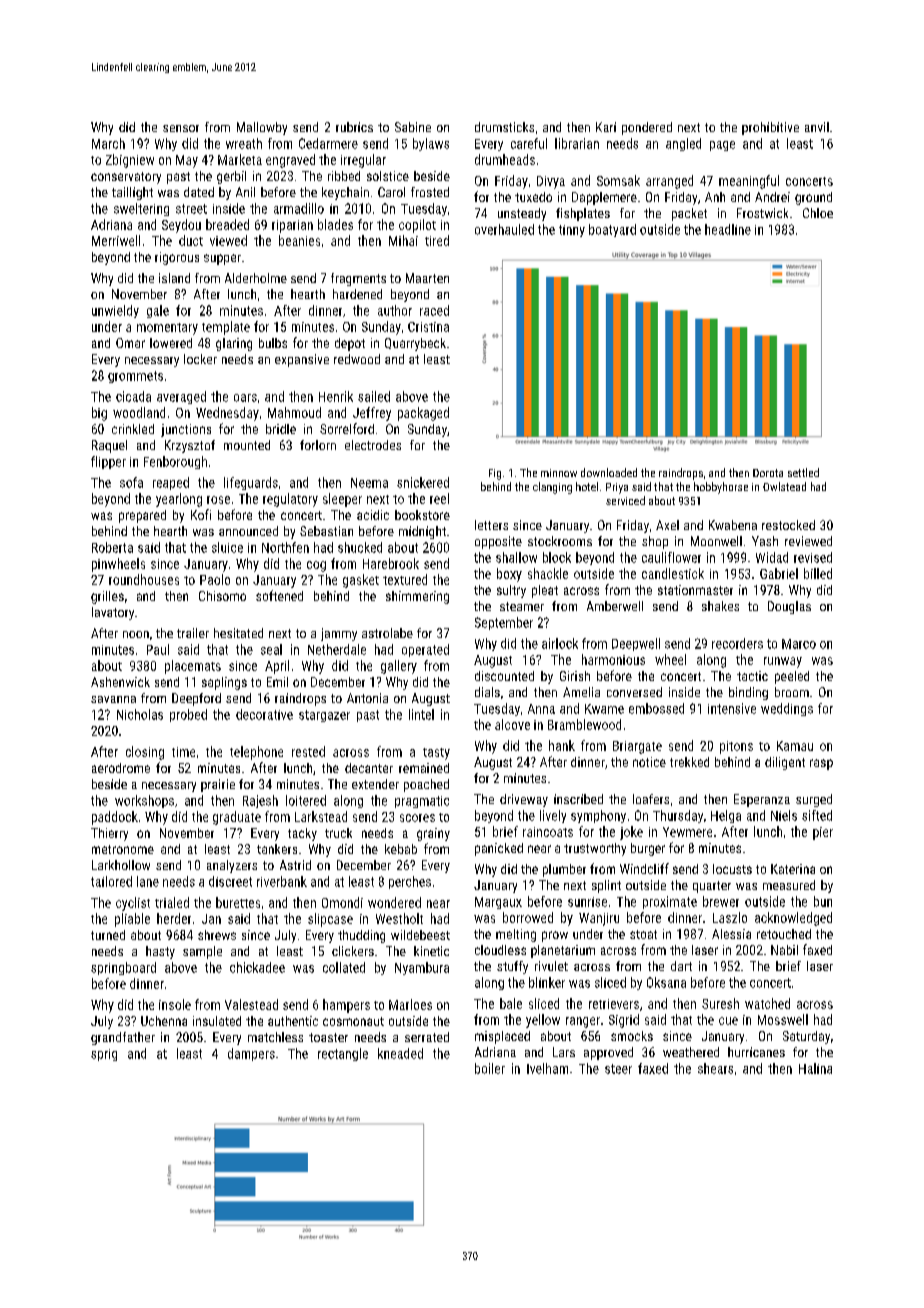 This screenshot has height=1308, width=924. I want to click on steamer, so click(522, 606).
